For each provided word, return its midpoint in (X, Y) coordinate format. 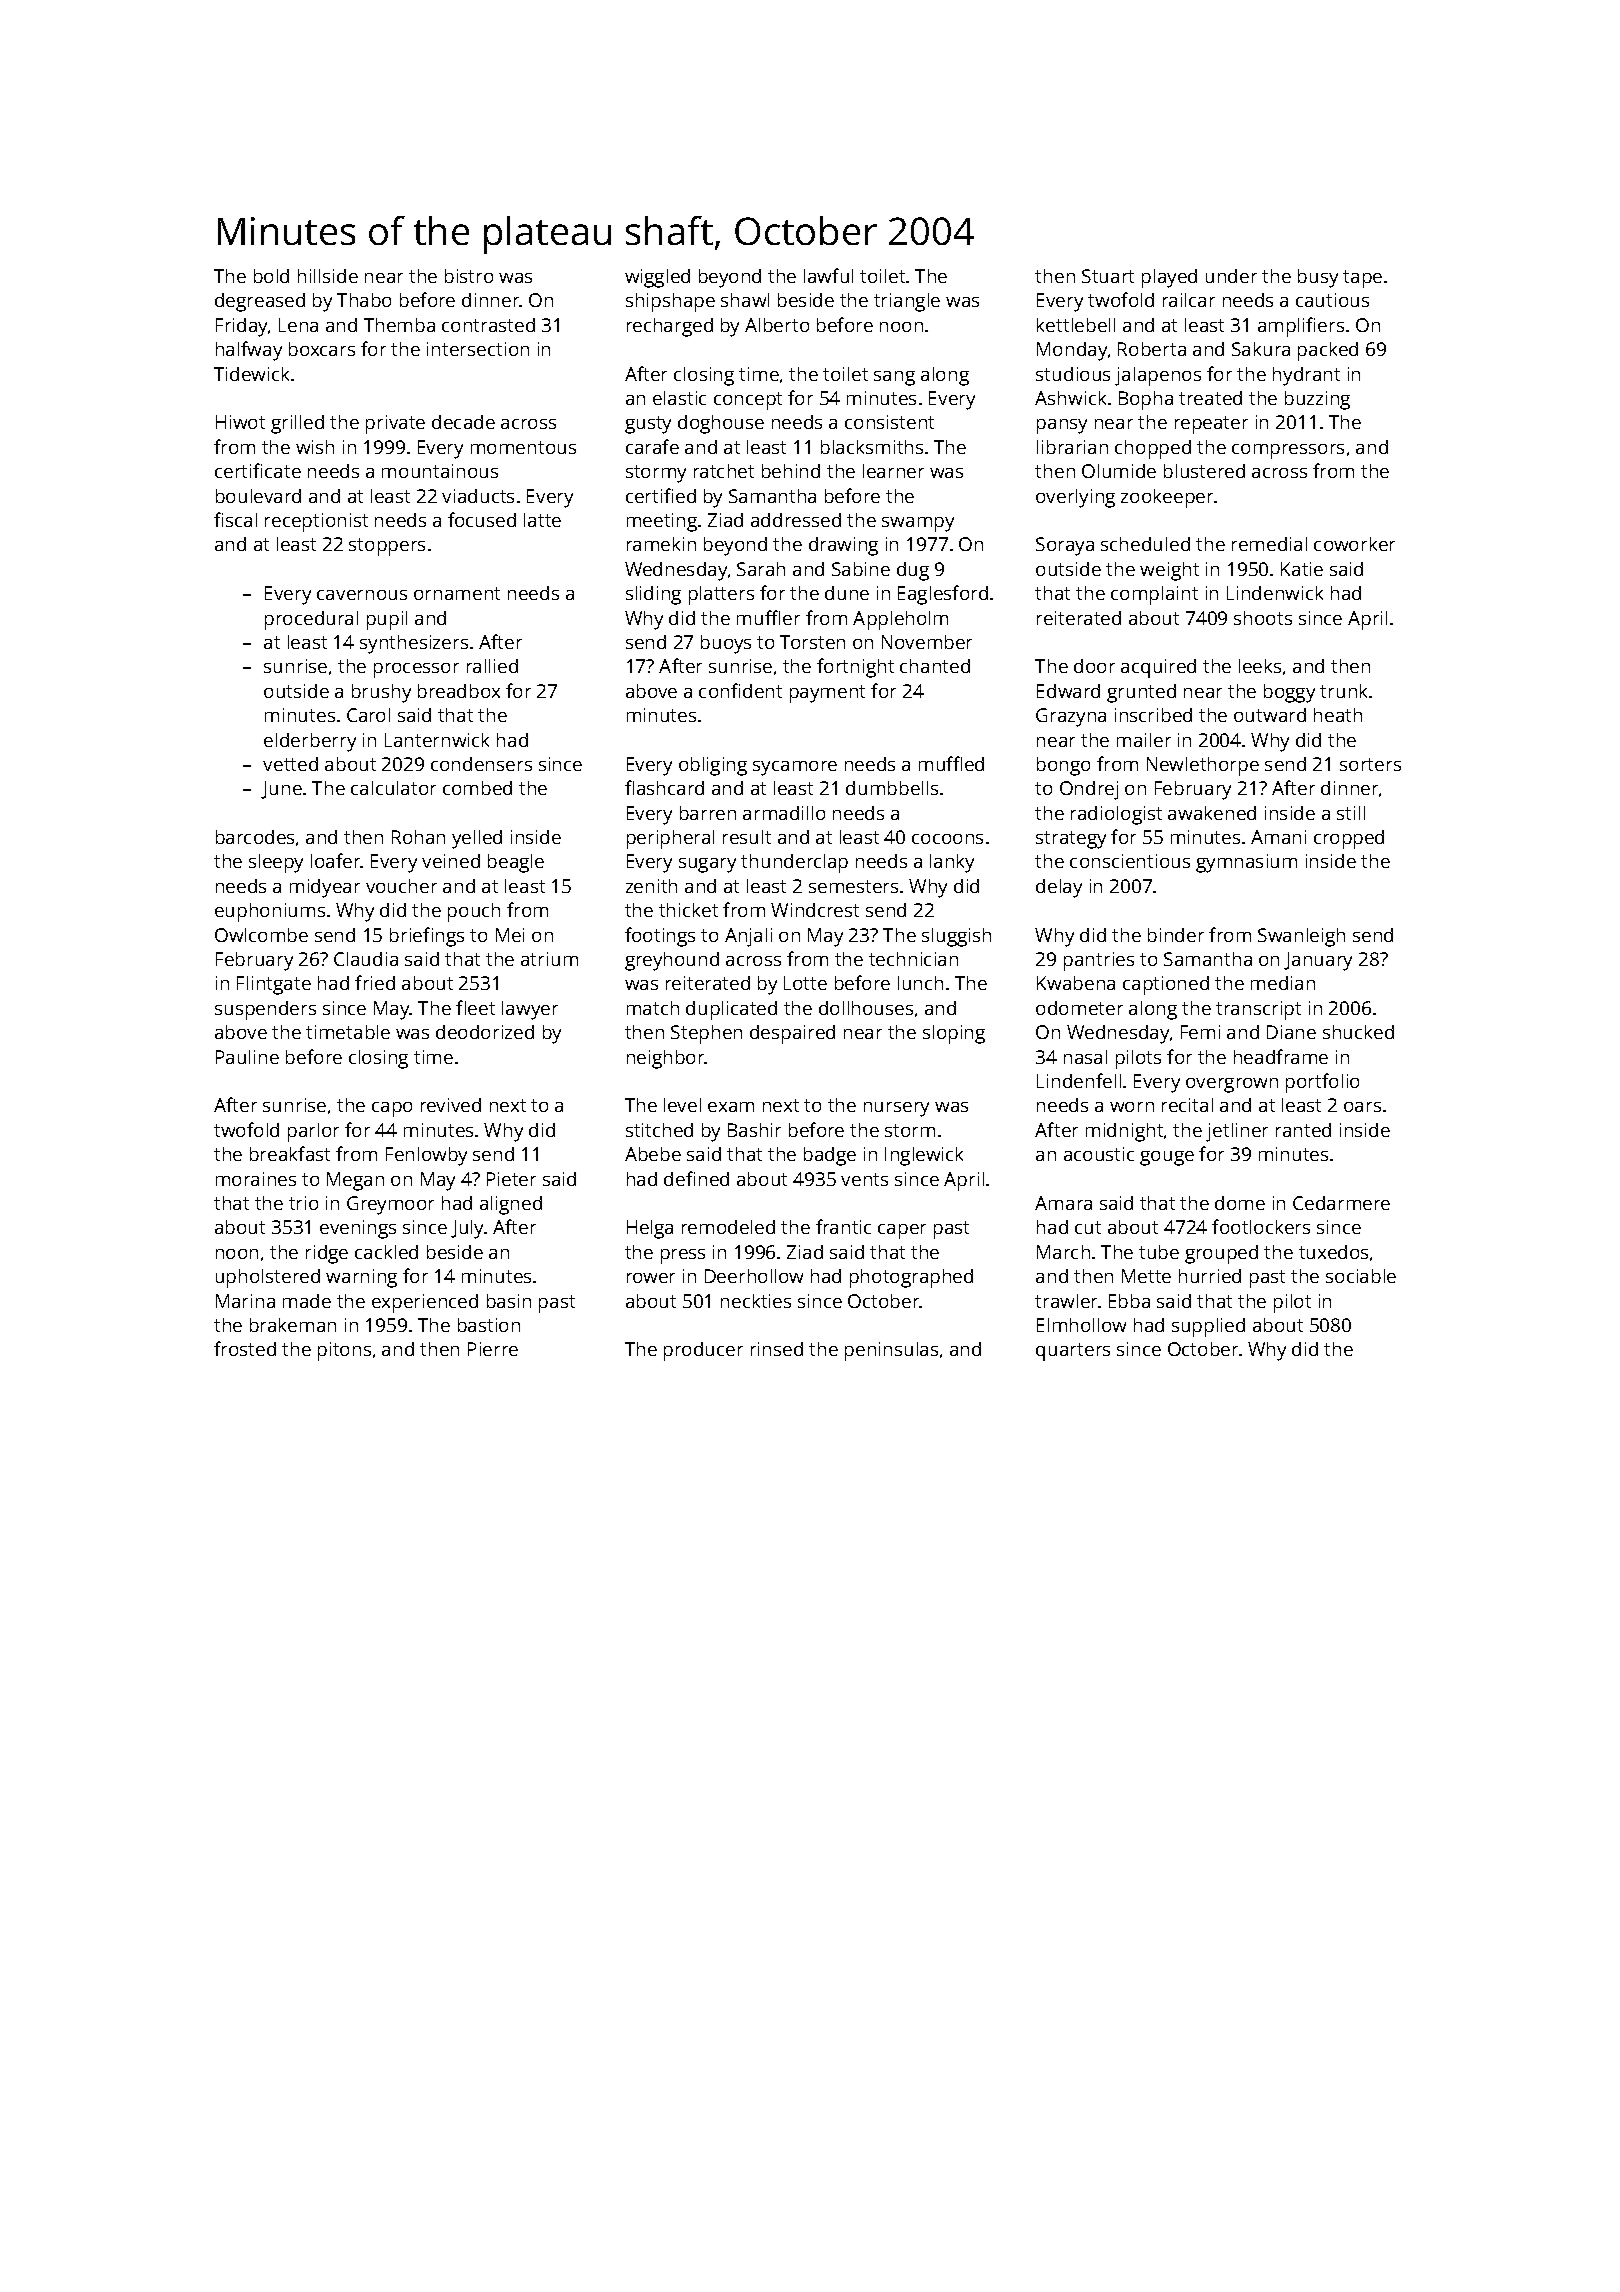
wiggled (657, 278)
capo (392, 1109)
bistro (469, 276)
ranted (1303, 1130)
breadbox (459, 691)
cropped (1349, 839)
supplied (1208, 1327)
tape (1362, 279)
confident (740, 690)
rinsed (777, 1349)
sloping (954, 1034)
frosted (245, 1348)
